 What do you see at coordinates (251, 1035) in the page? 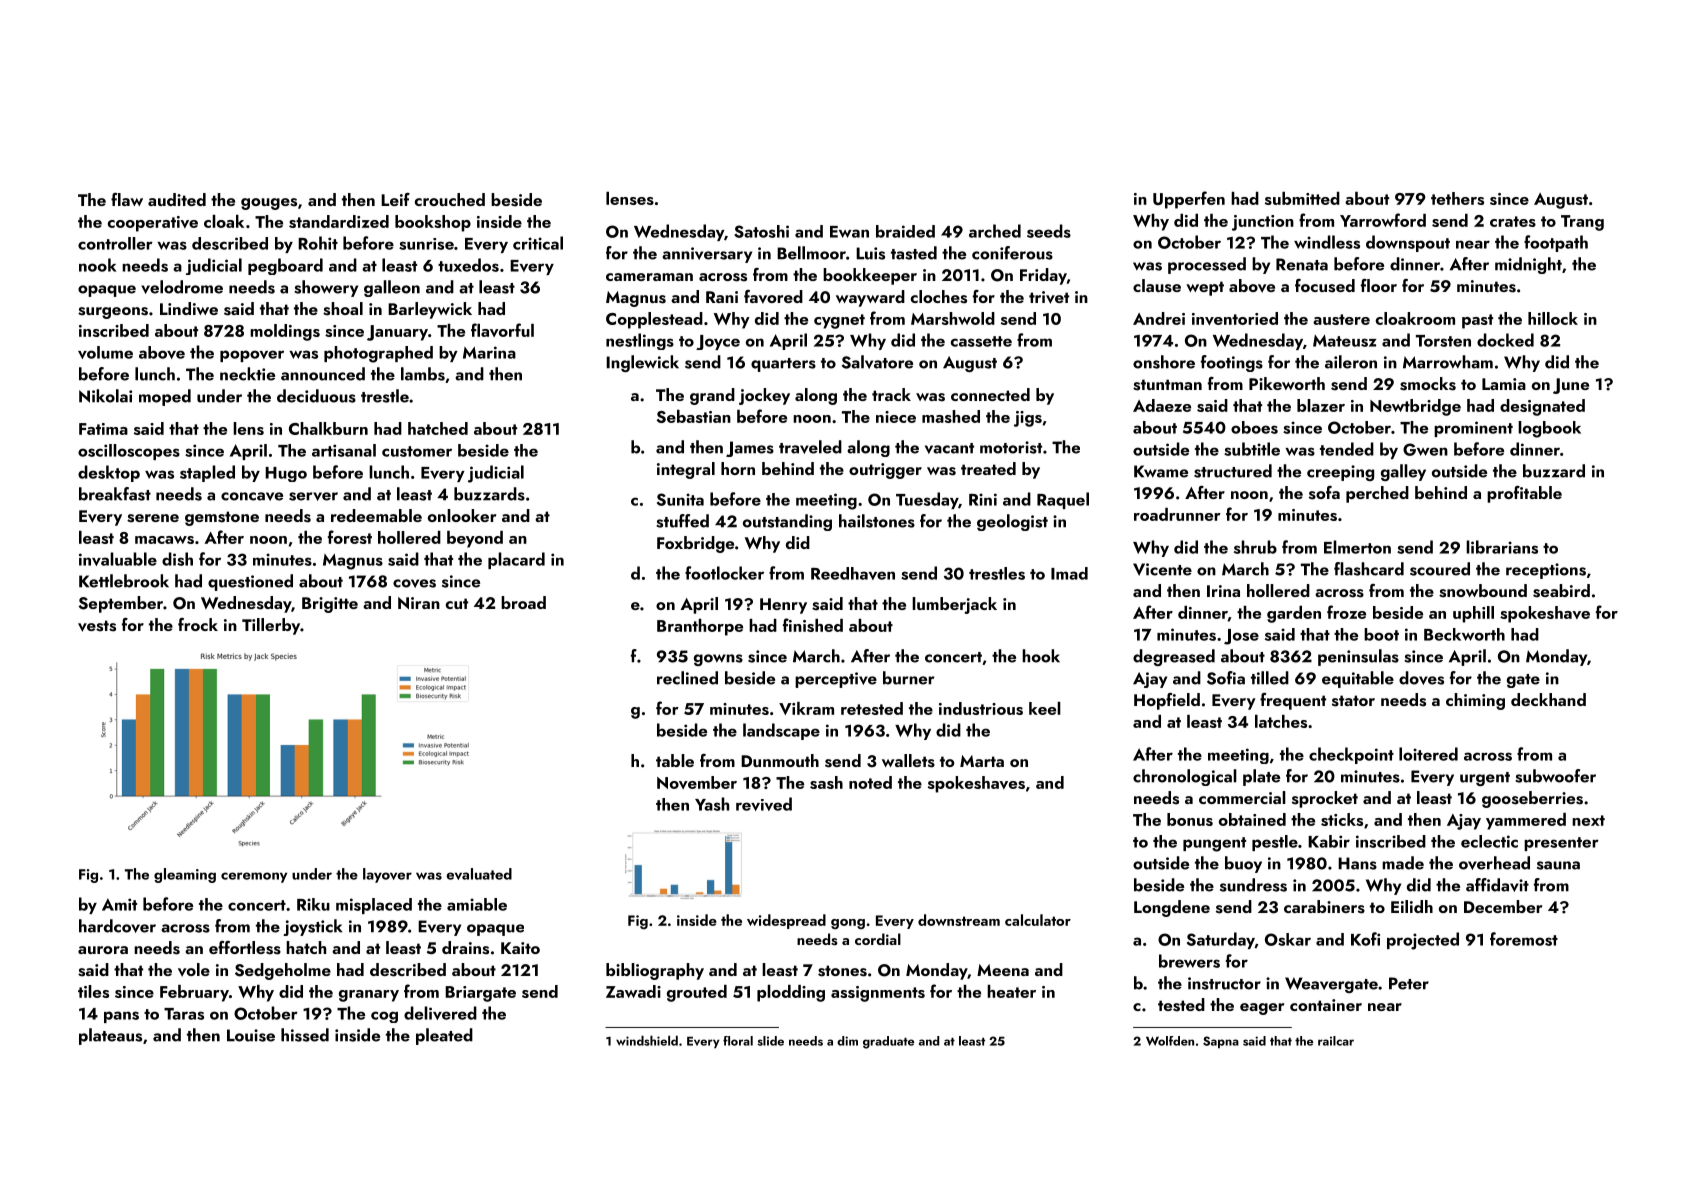
I see `Louise` at bounding box center [251, 1035].
